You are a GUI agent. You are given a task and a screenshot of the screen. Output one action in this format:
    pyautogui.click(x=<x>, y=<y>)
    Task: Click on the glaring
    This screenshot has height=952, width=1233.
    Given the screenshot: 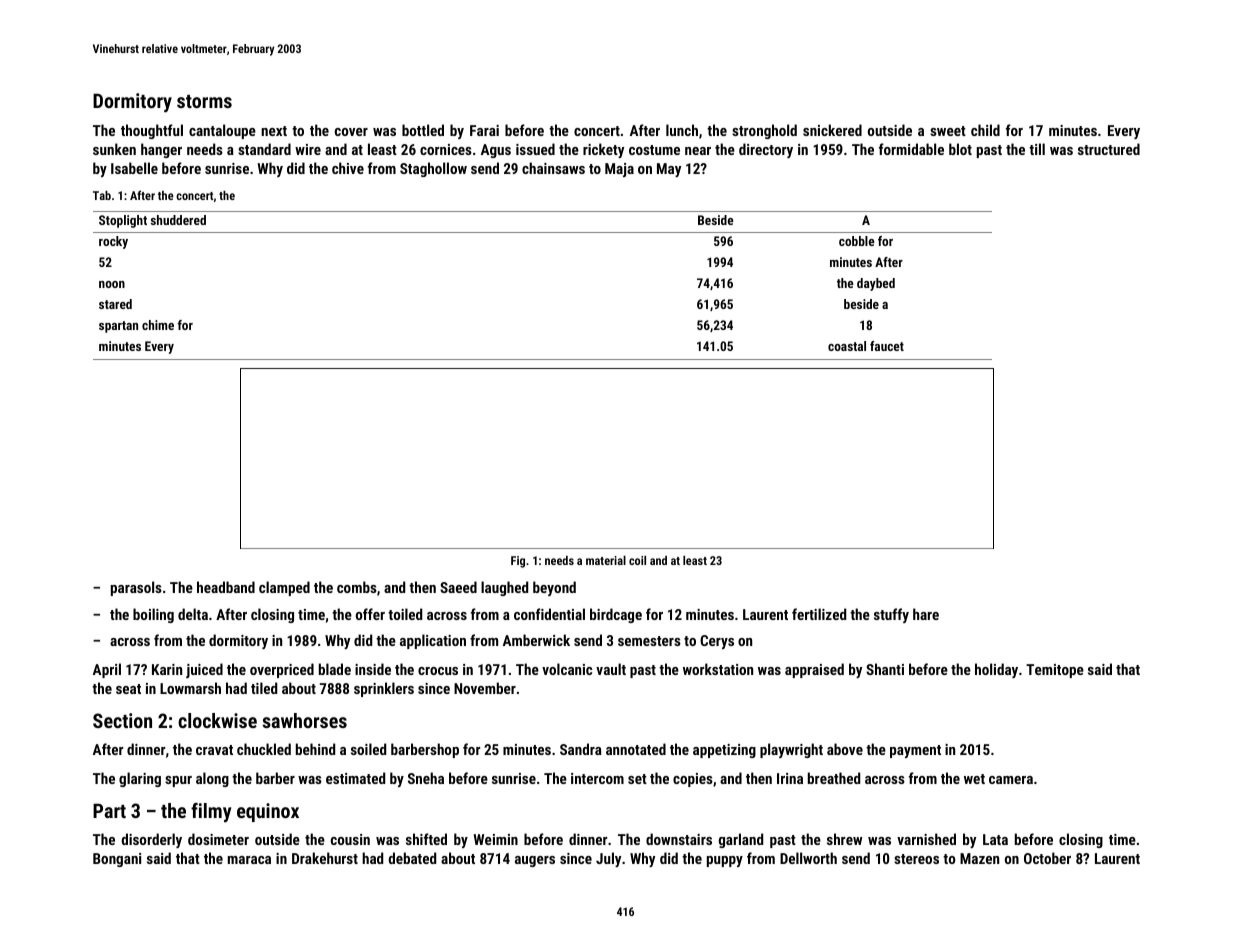 What is the action you would take?
    pyautogui.click(x=140, y=779)
